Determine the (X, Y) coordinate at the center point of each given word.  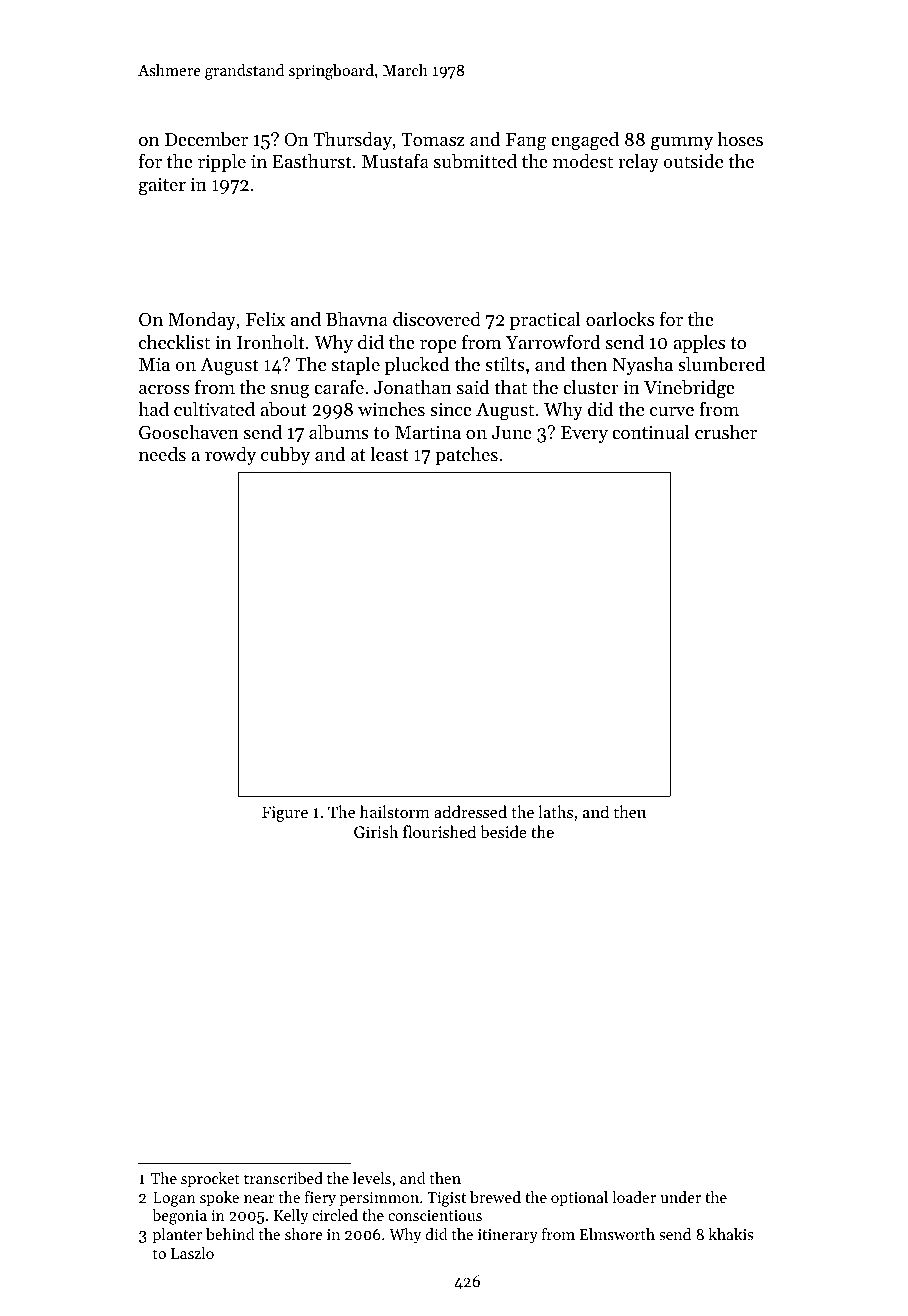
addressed (470, 811)
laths (555, 811)
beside (503, 831)
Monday (202, 321)
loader (634, 1197)
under (680, 1197)
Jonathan (413, 387)
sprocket (210, 1180)
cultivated (214, 409)
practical (545, 321)
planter (177, 1236)
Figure (285, 814)
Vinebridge (689, 389)
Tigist (446, 1199)
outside (693, 161)
